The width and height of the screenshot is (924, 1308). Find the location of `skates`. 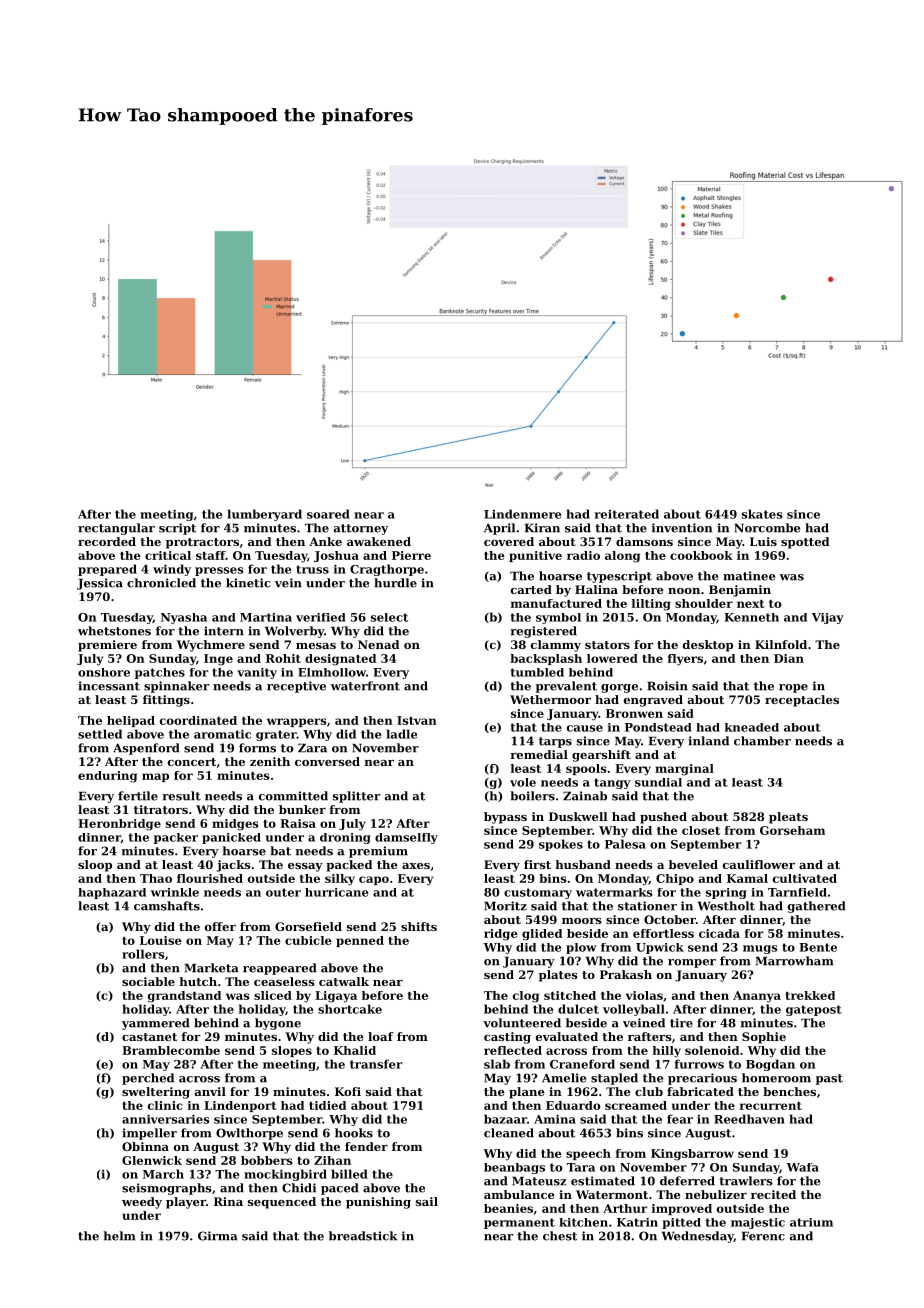

skates is located at coordinates (762, 514).
